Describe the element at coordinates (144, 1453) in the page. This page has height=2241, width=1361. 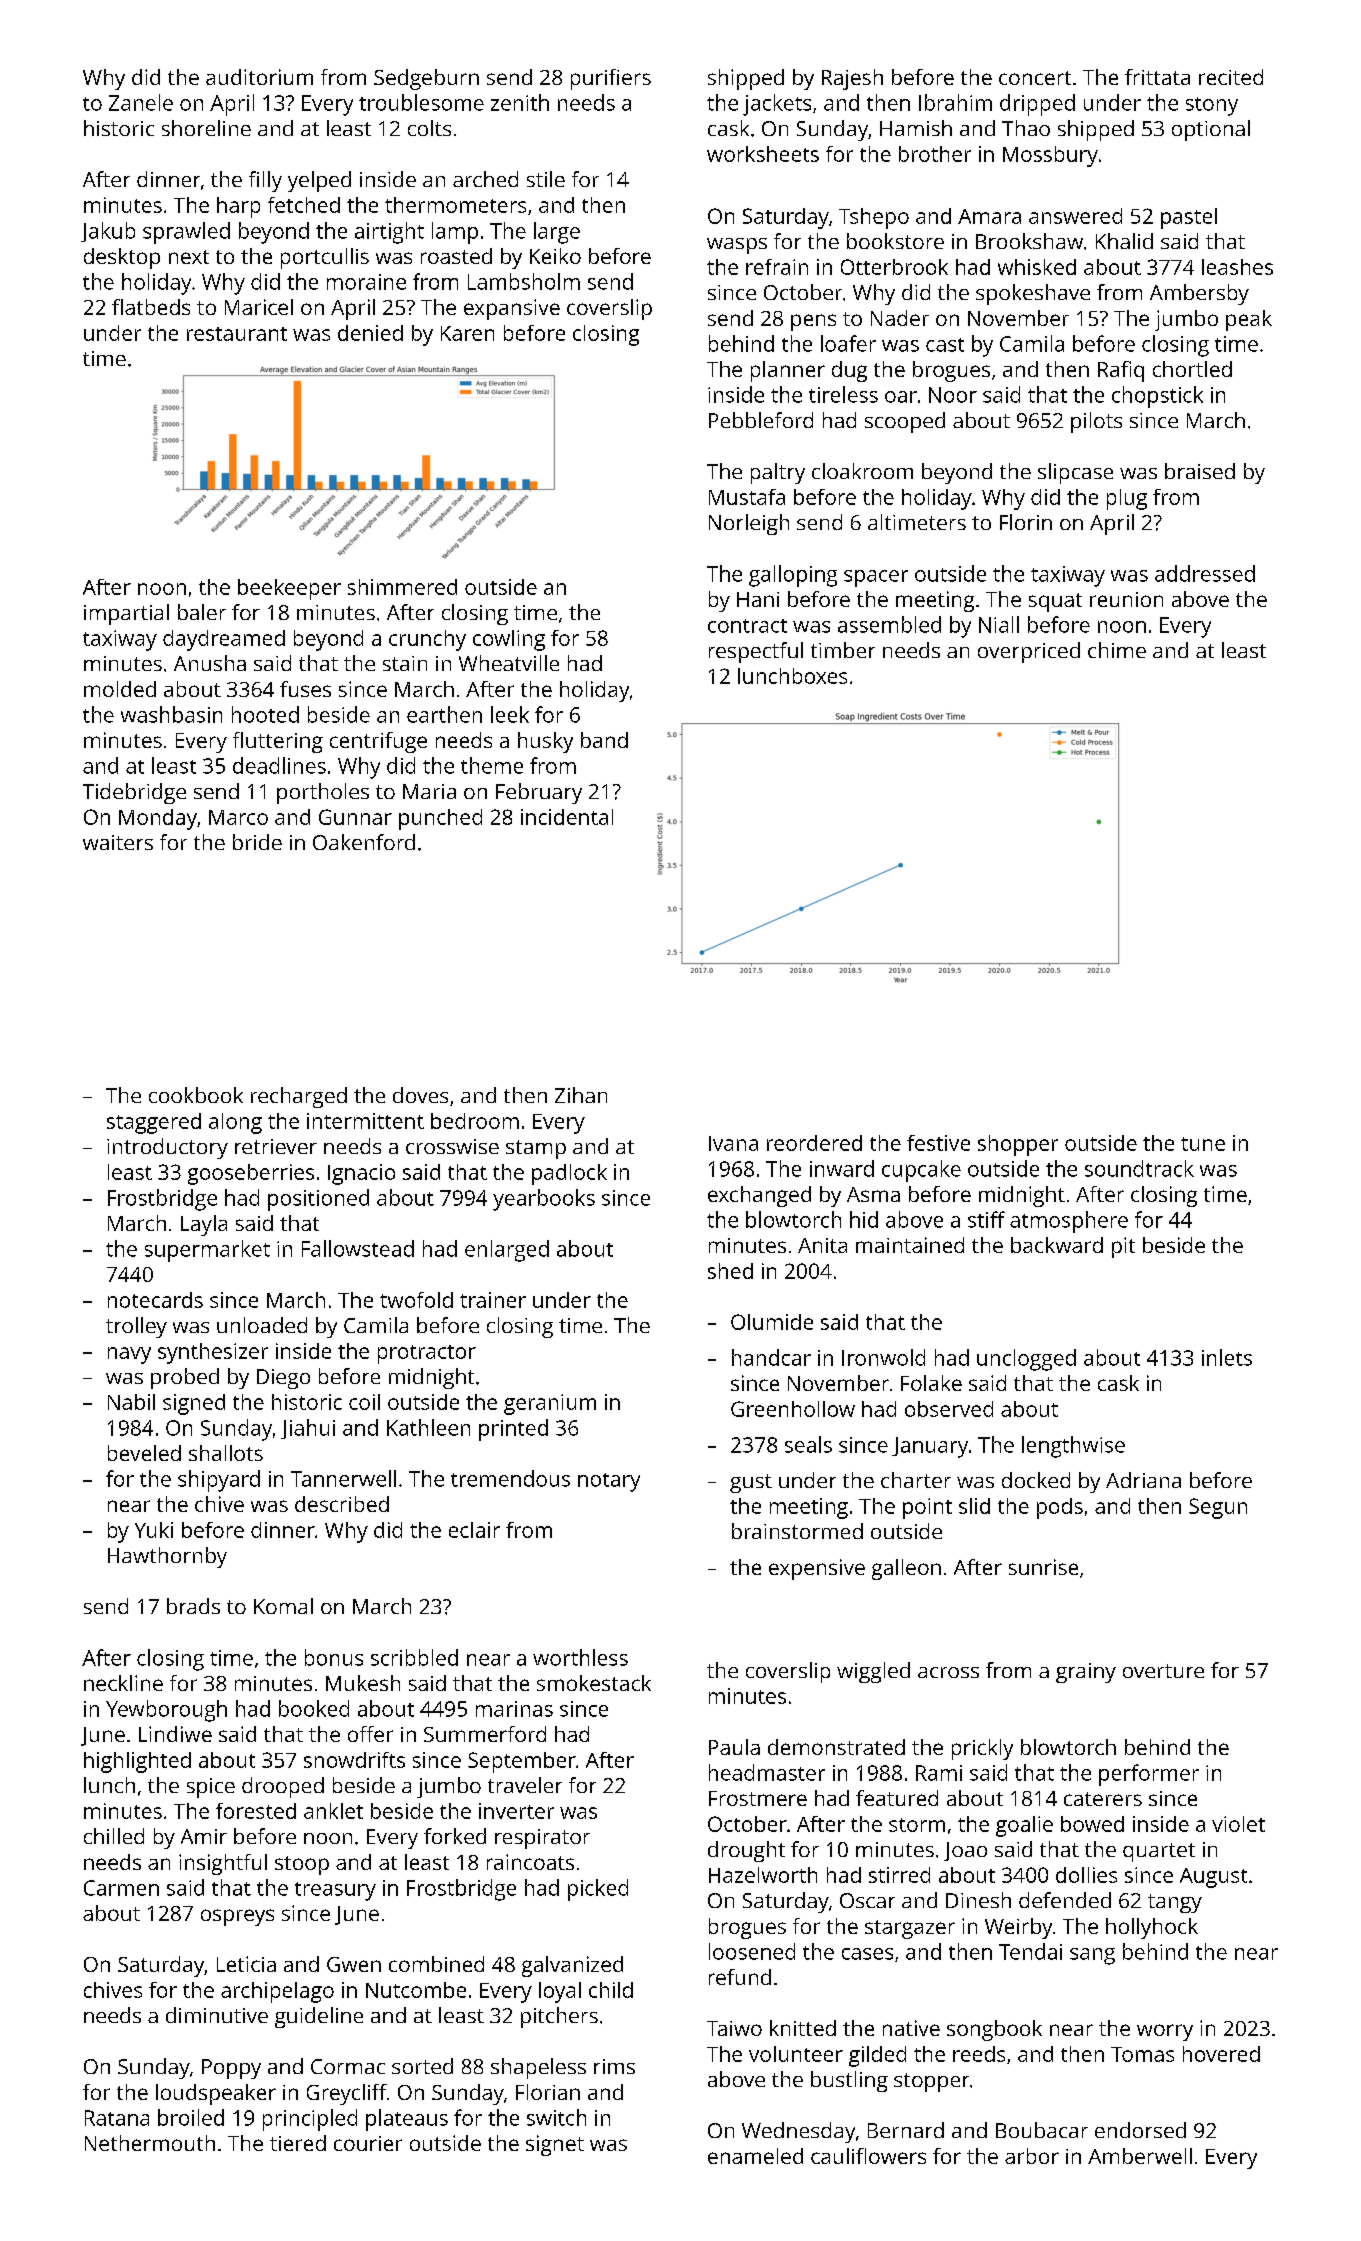
I see `beveled` at that location.
